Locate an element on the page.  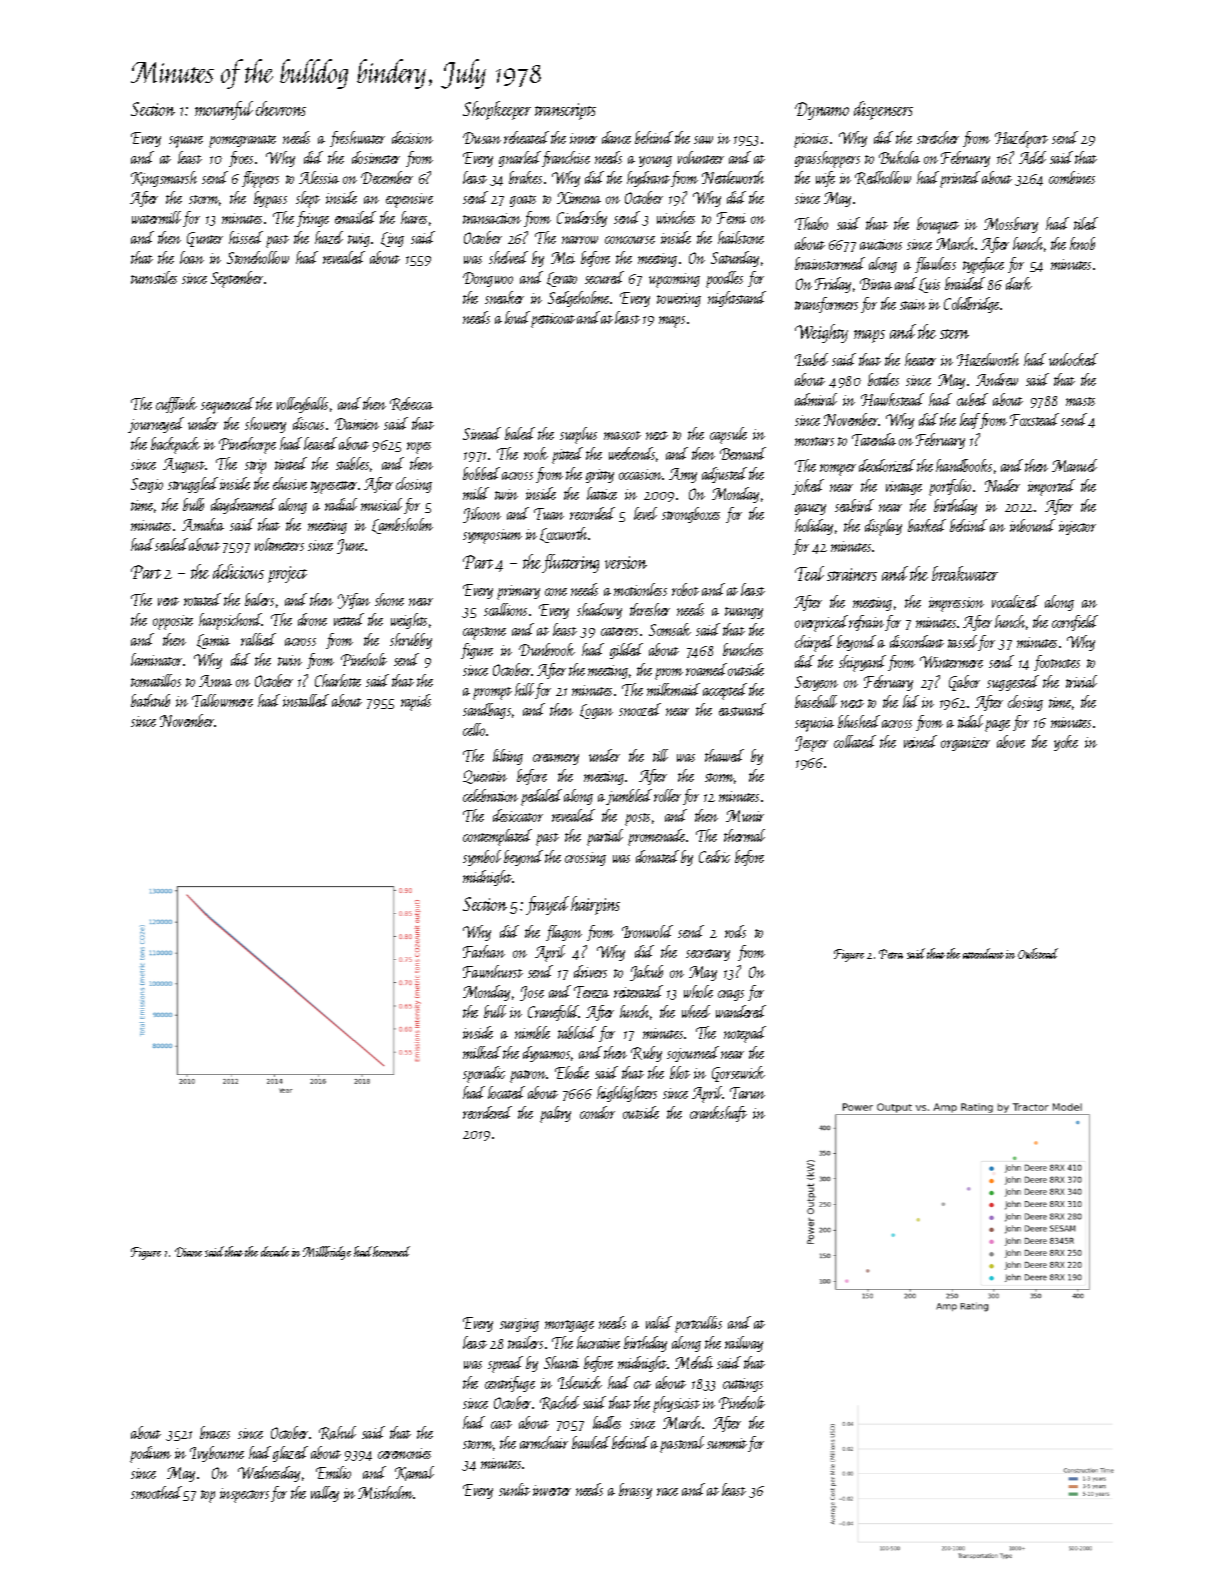
Andrew is located at coordinates (997, 379).
